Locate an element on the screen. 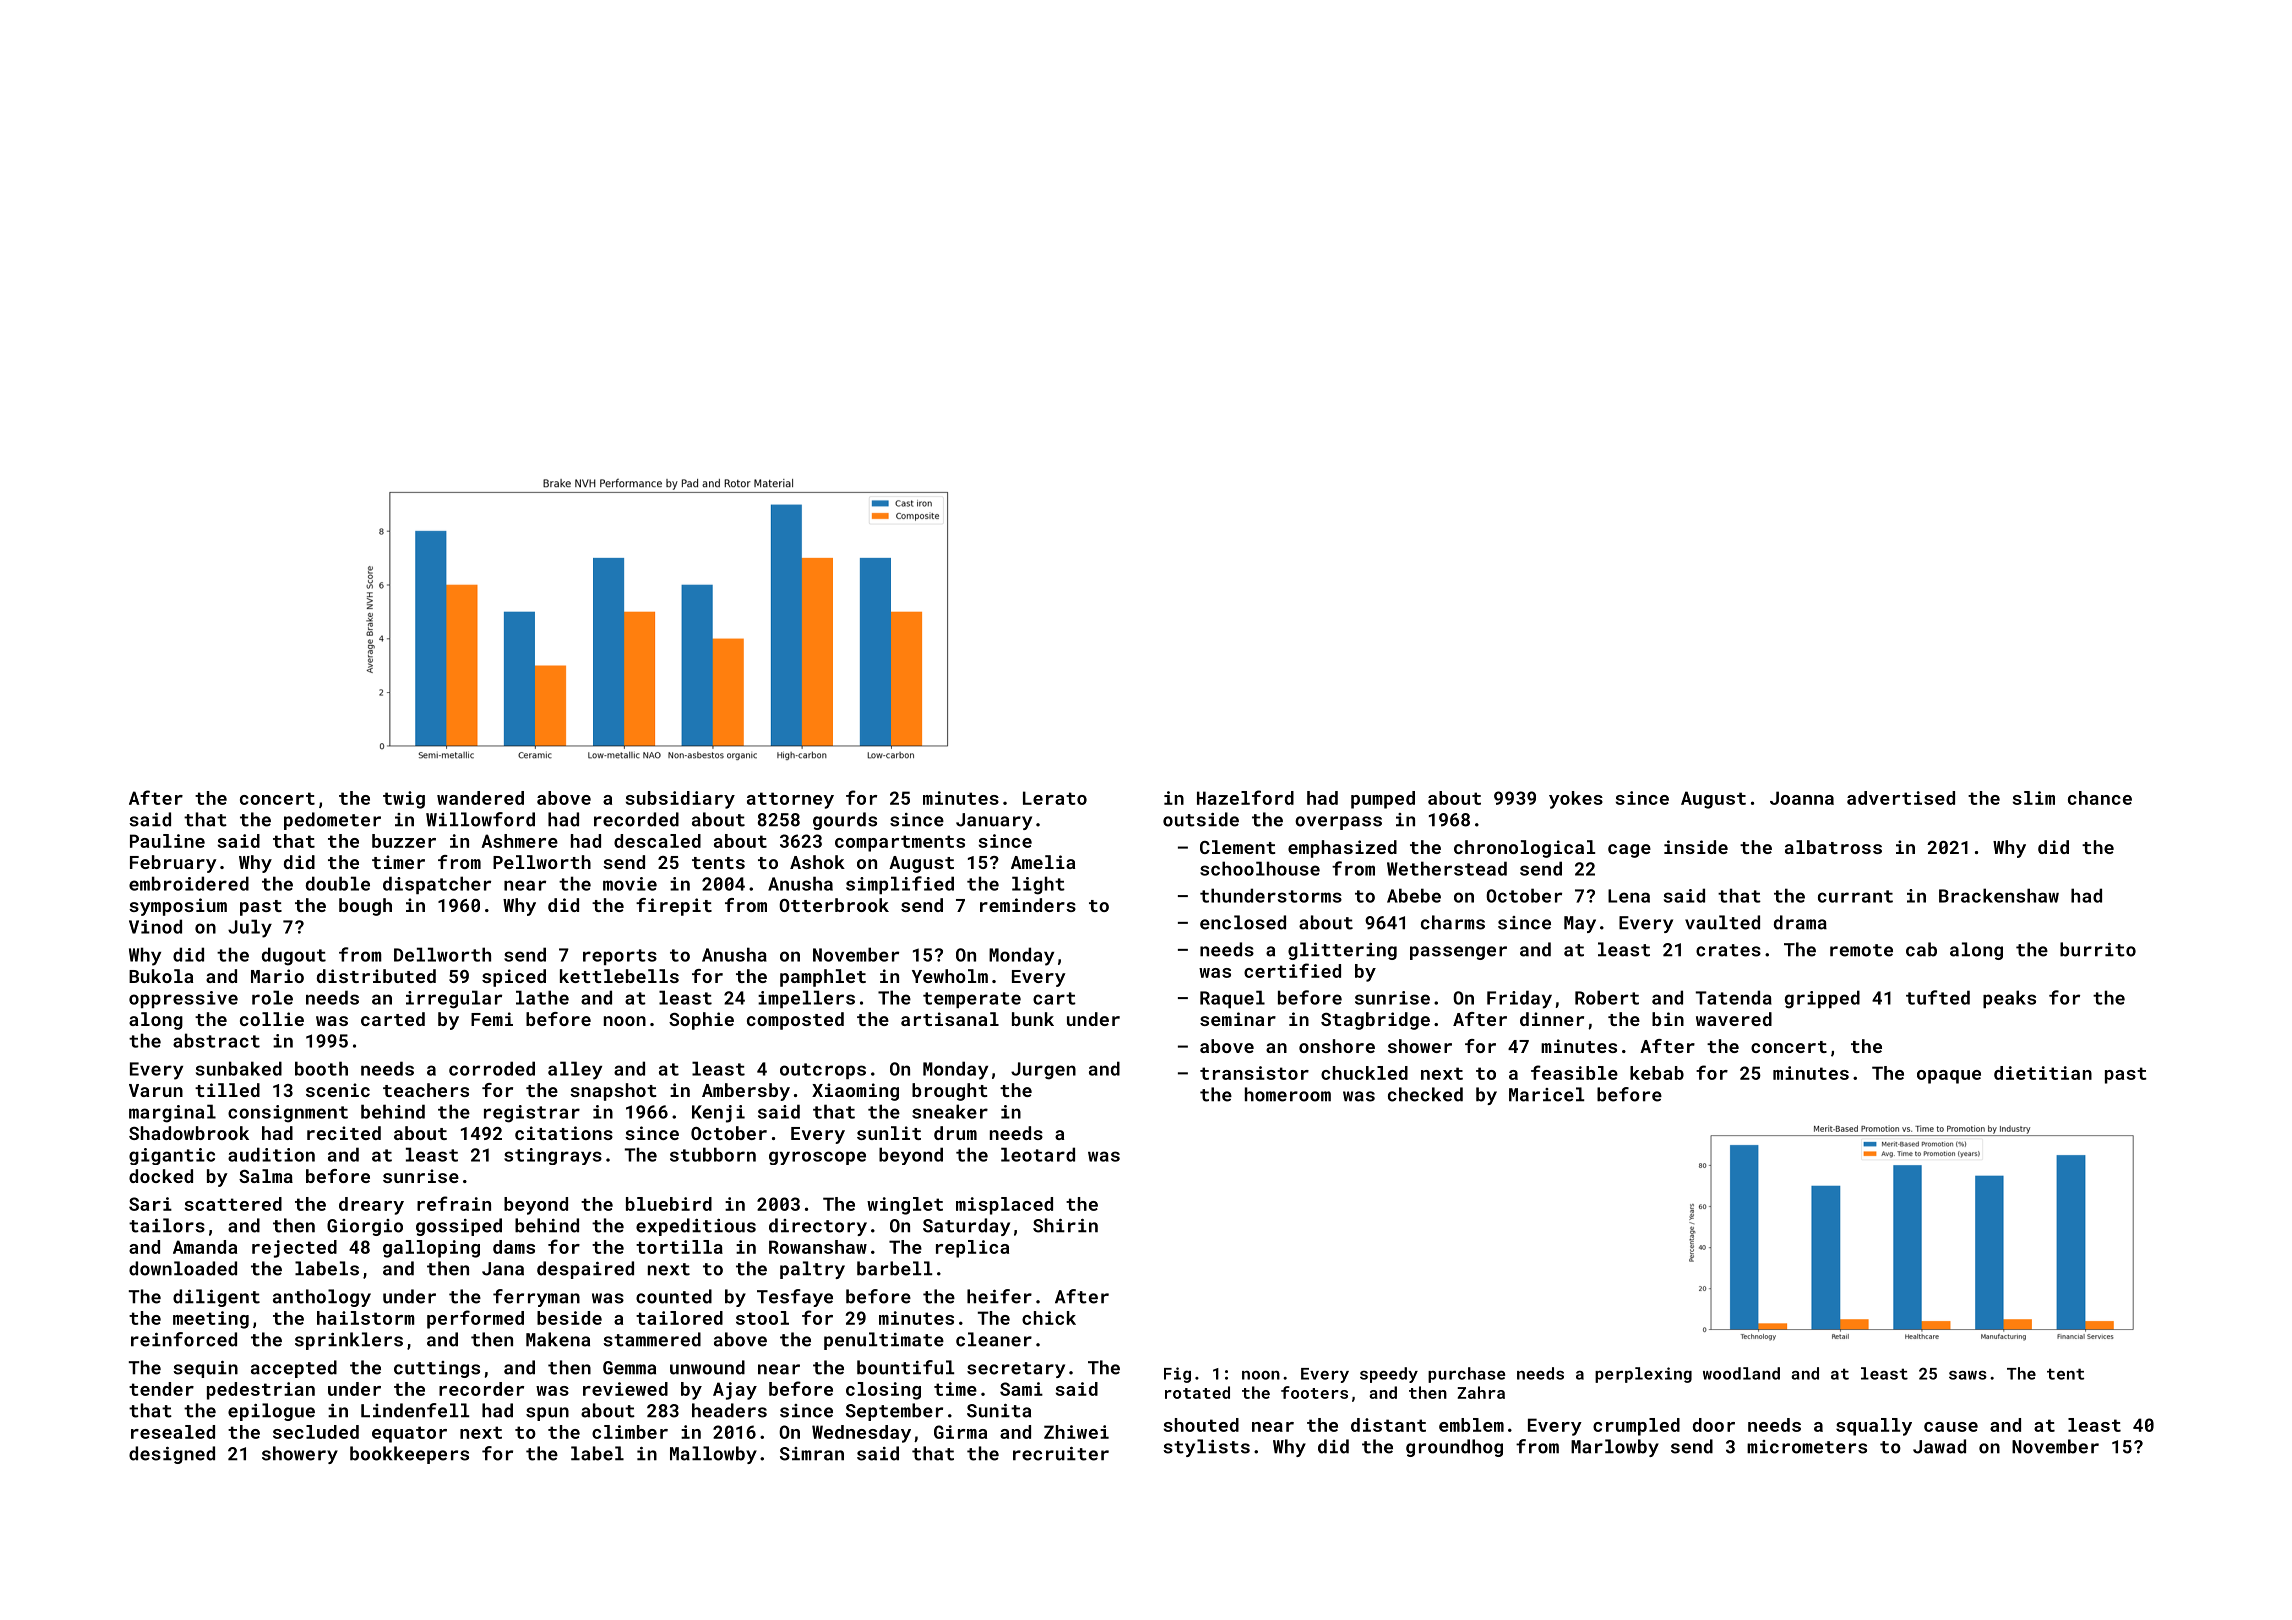 This screenshot has height=1620, width=2292. Shirin is located at coordinates (1065, 1225).
